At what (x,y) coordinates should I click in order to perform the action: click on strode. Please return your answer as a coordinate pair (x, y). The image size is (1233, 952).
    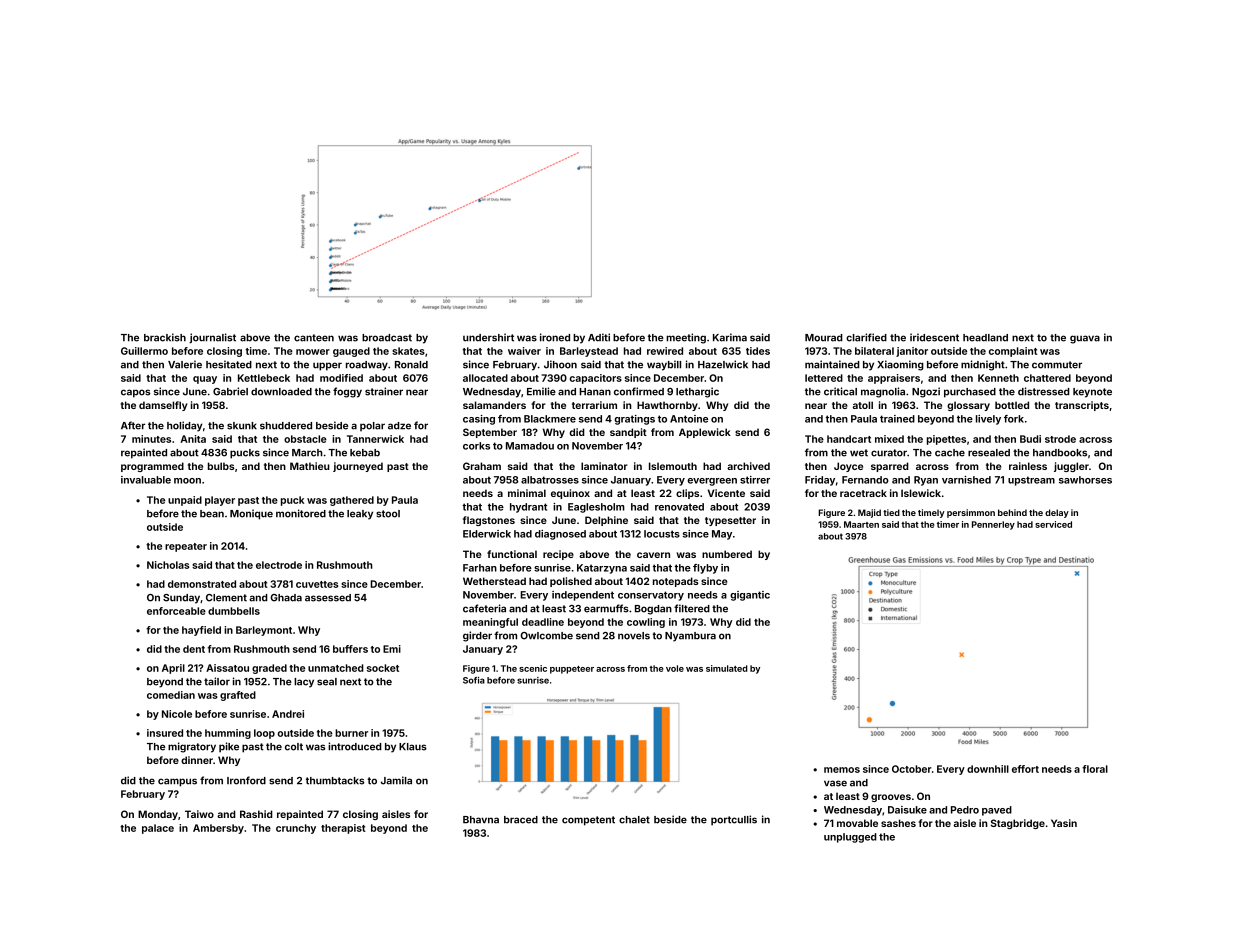
    Looking at the image, I should click on (1060, 439).
